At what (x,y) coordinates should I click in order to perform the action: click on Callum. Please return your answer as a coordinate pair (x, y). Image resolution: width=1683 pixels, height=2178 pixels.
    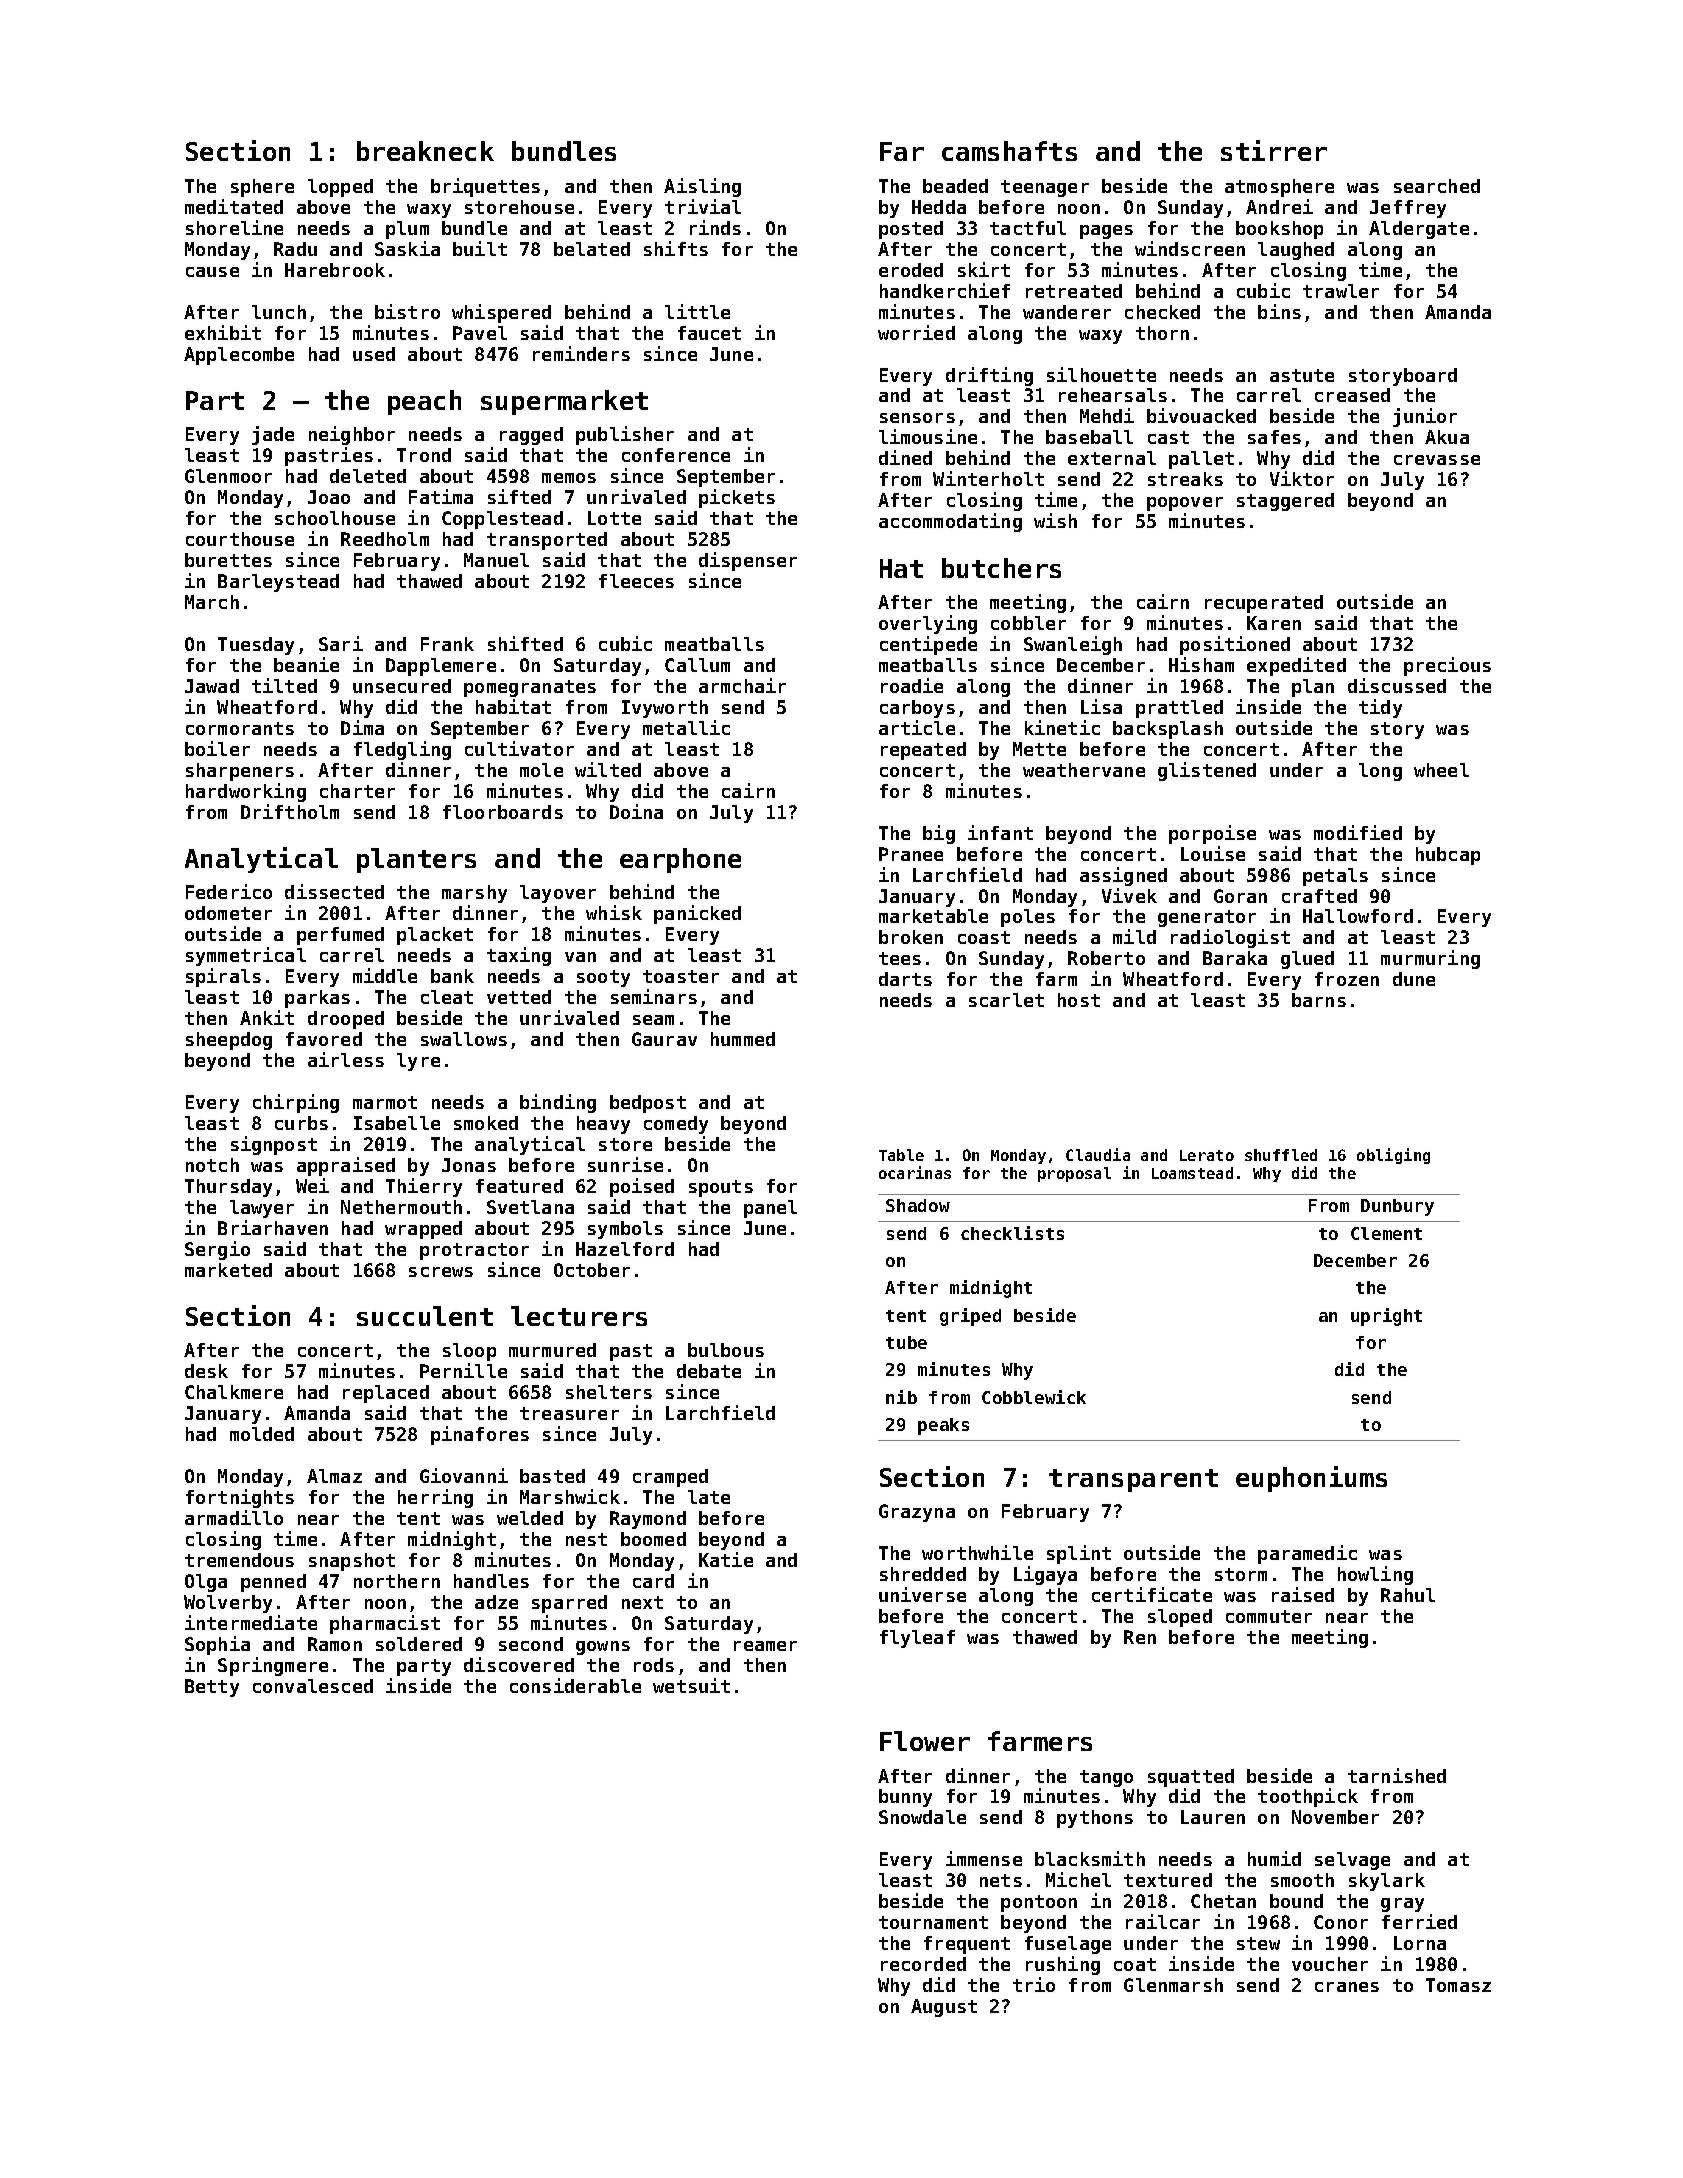
    Looking at the image, I should click on (697, 665).
